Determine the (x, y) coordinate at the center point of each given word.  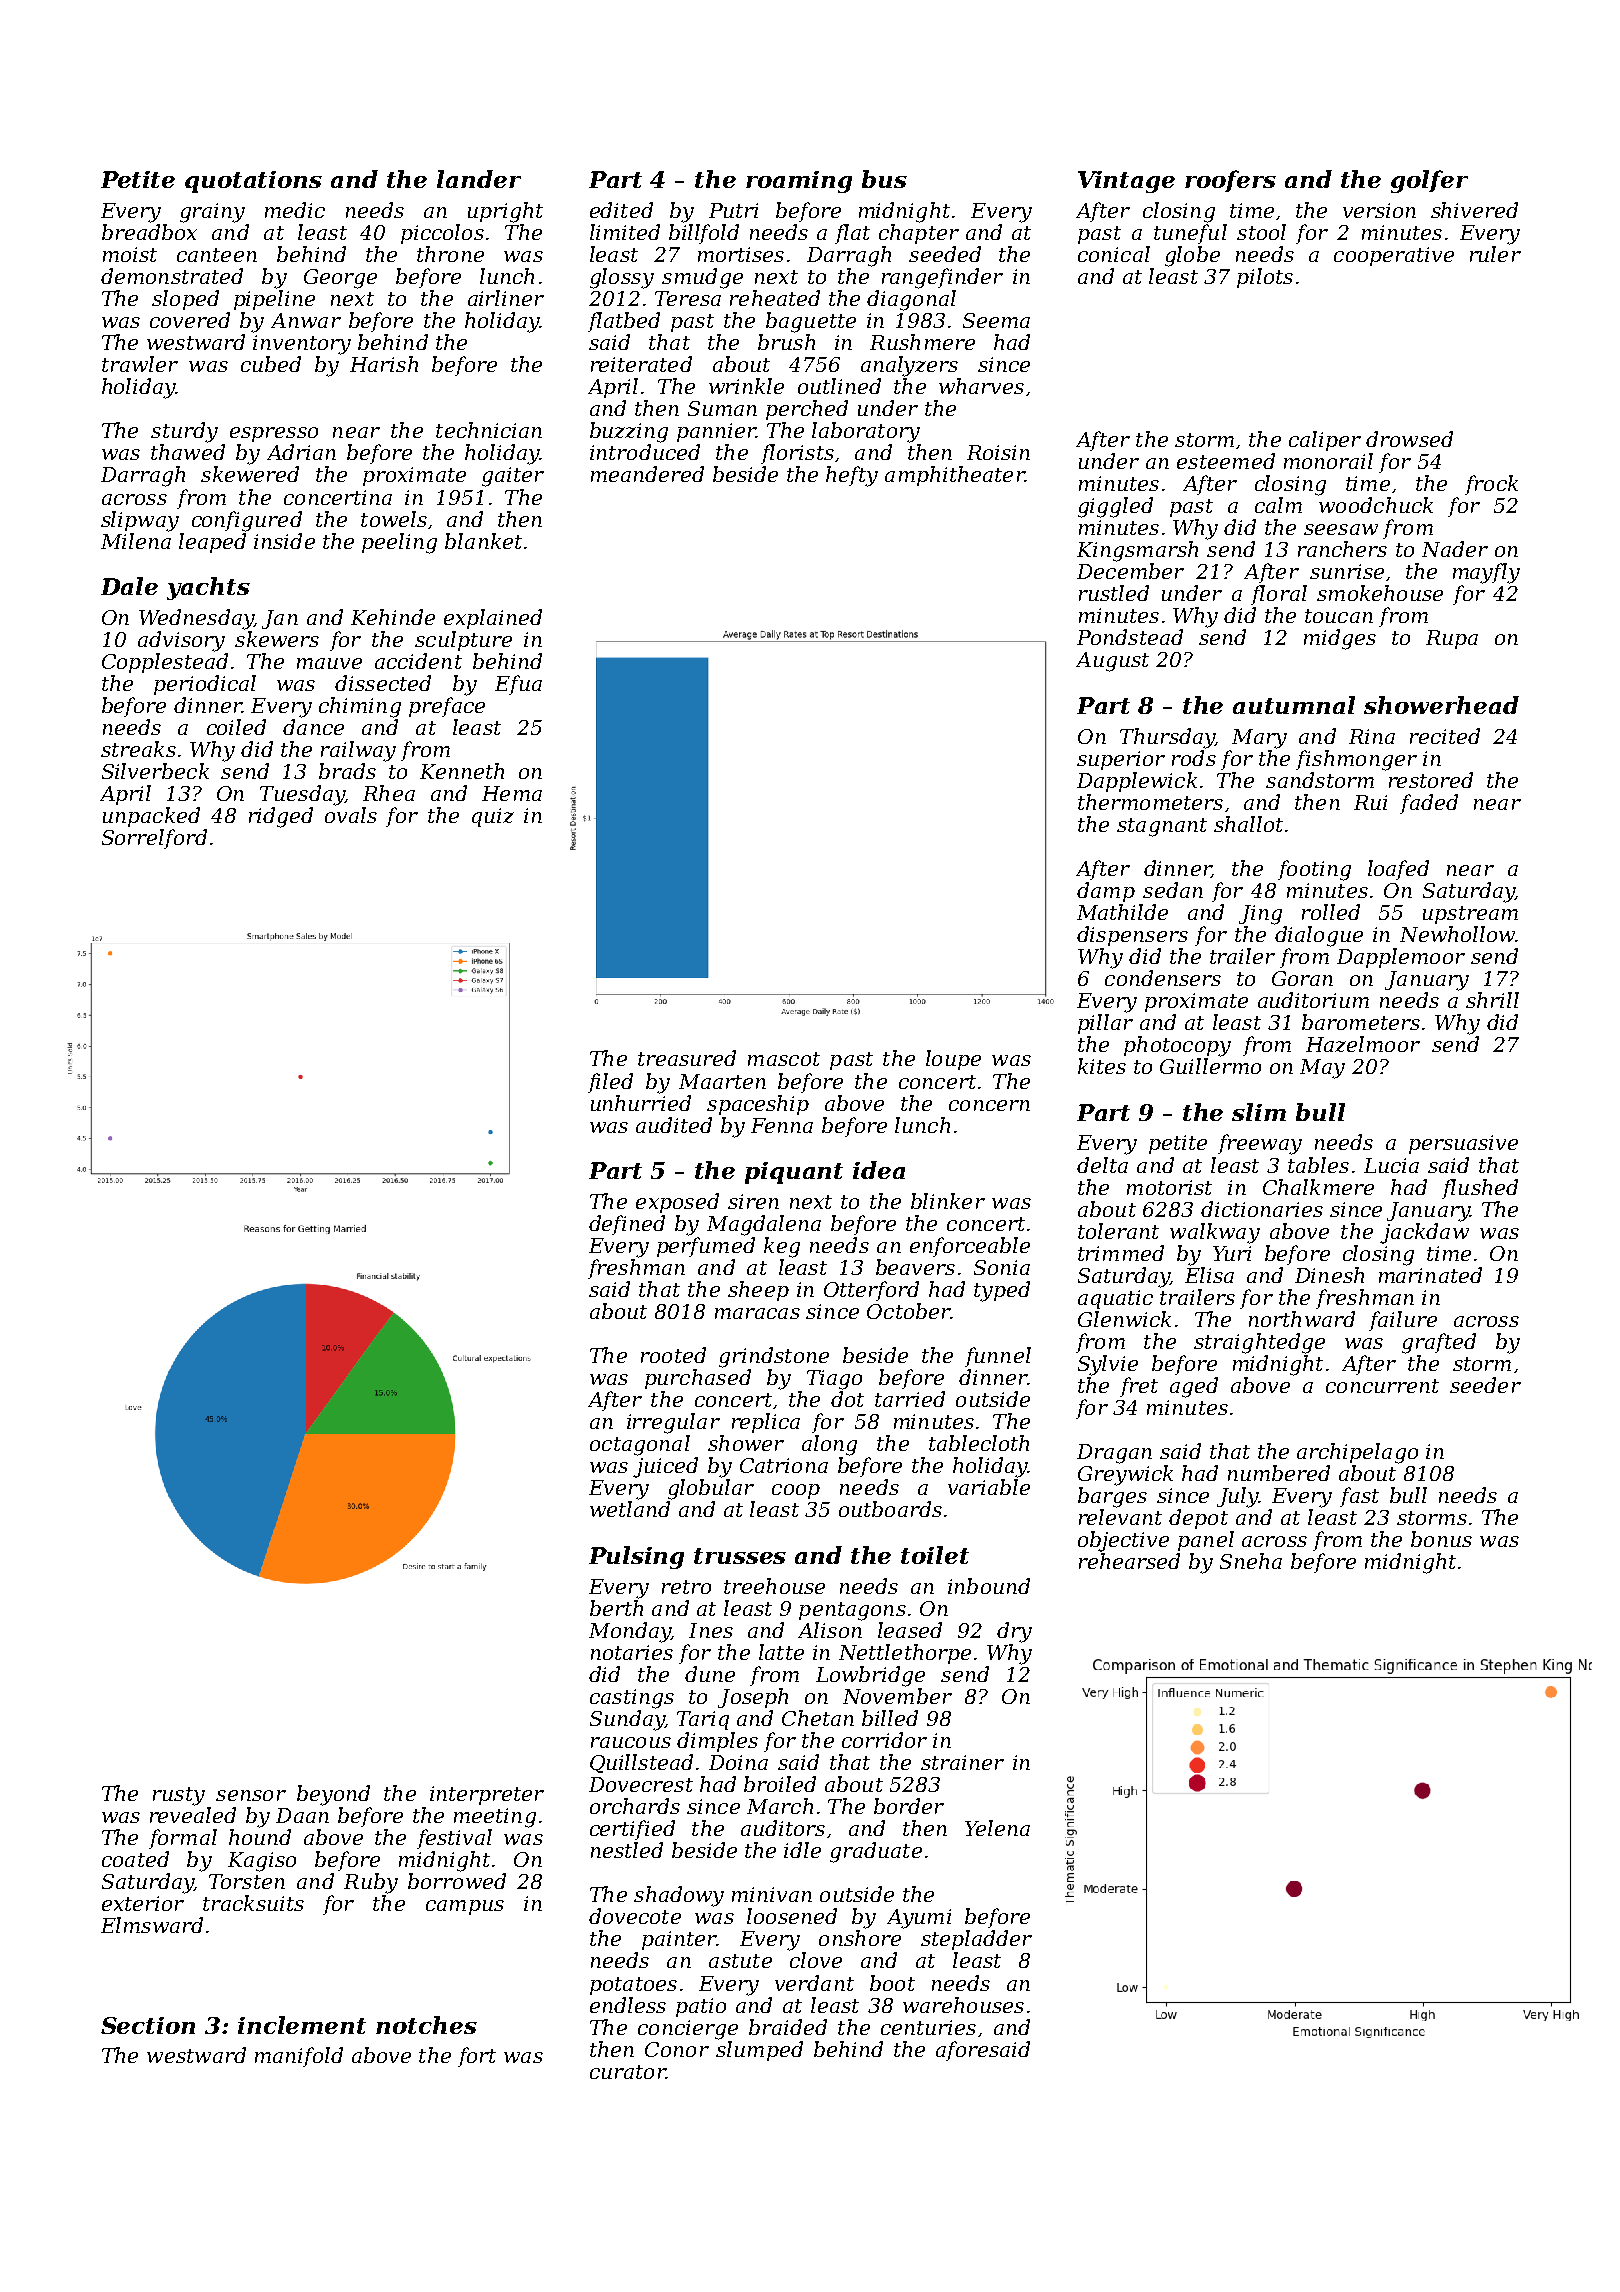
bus (884, 179)
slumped (759, 2051)
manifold (299, 2057)
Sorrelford (154, 839)
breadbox (149, 232)
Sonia (1002, 1267)
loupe (953, 1060)
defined (627, 1225)
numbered (1279, 1473)
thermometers (1150, 802)
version (1379, 210)
